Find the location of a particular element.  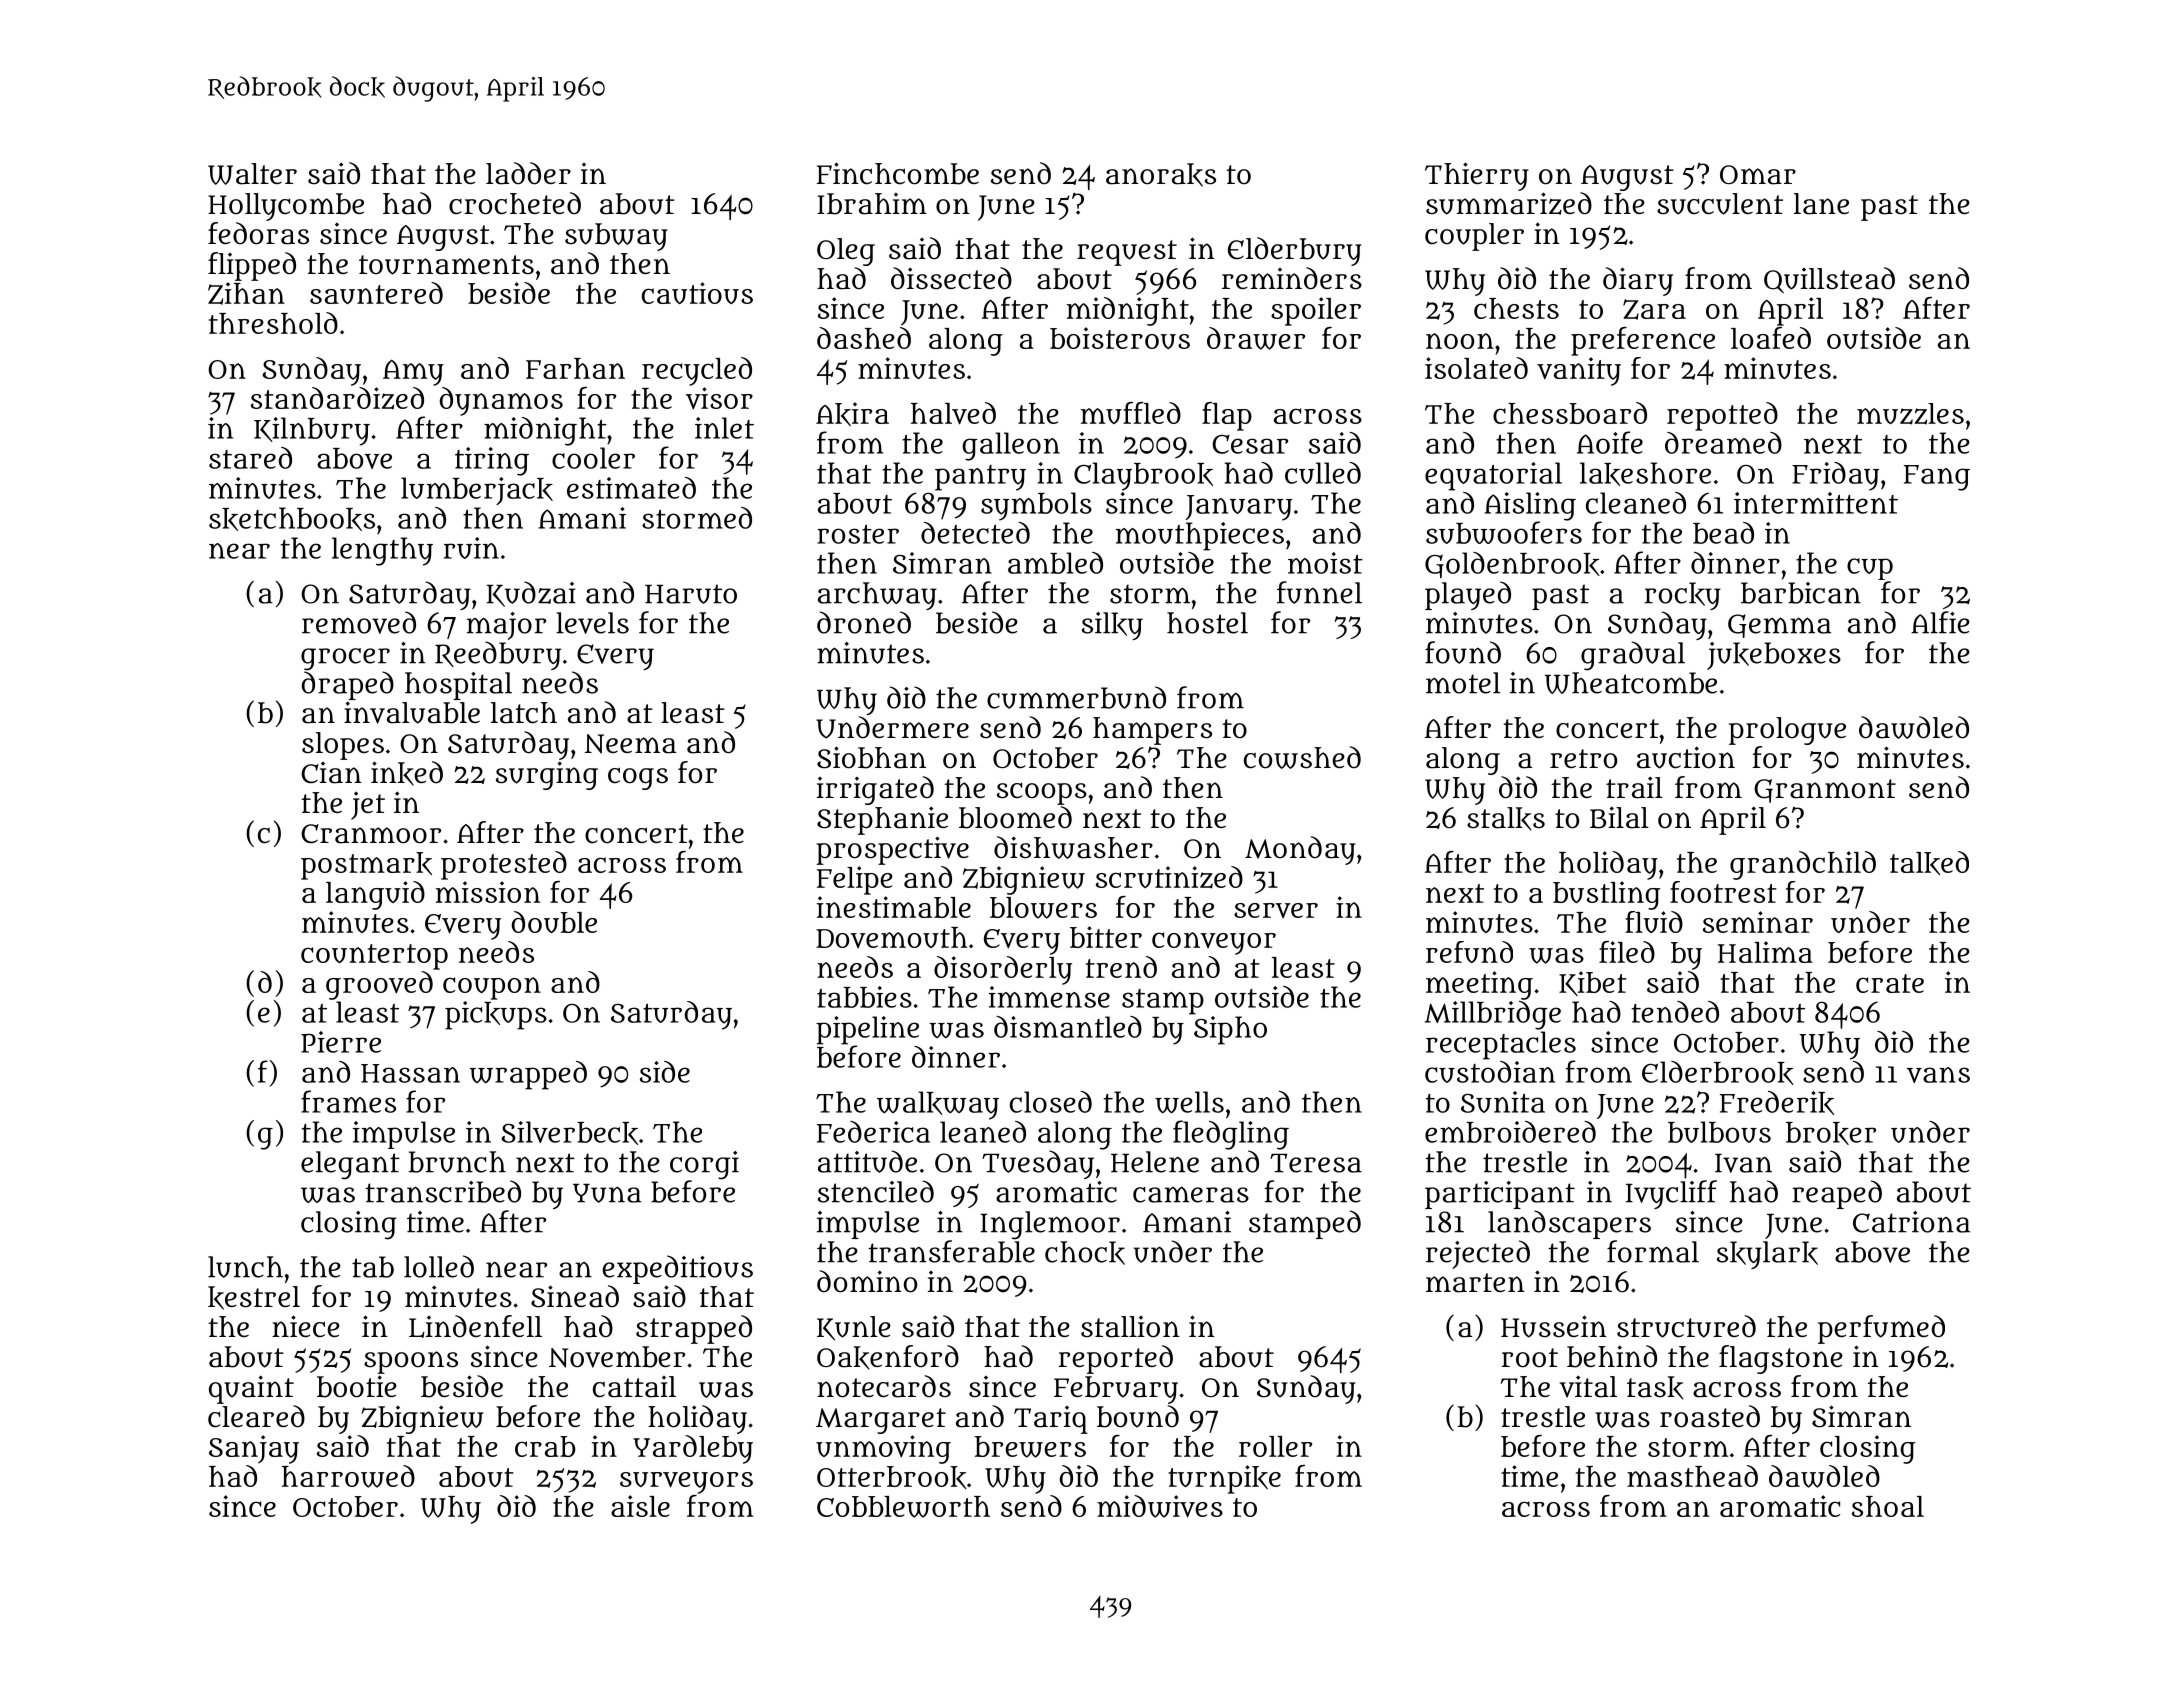

languid is located at coordinates (375, 895).
